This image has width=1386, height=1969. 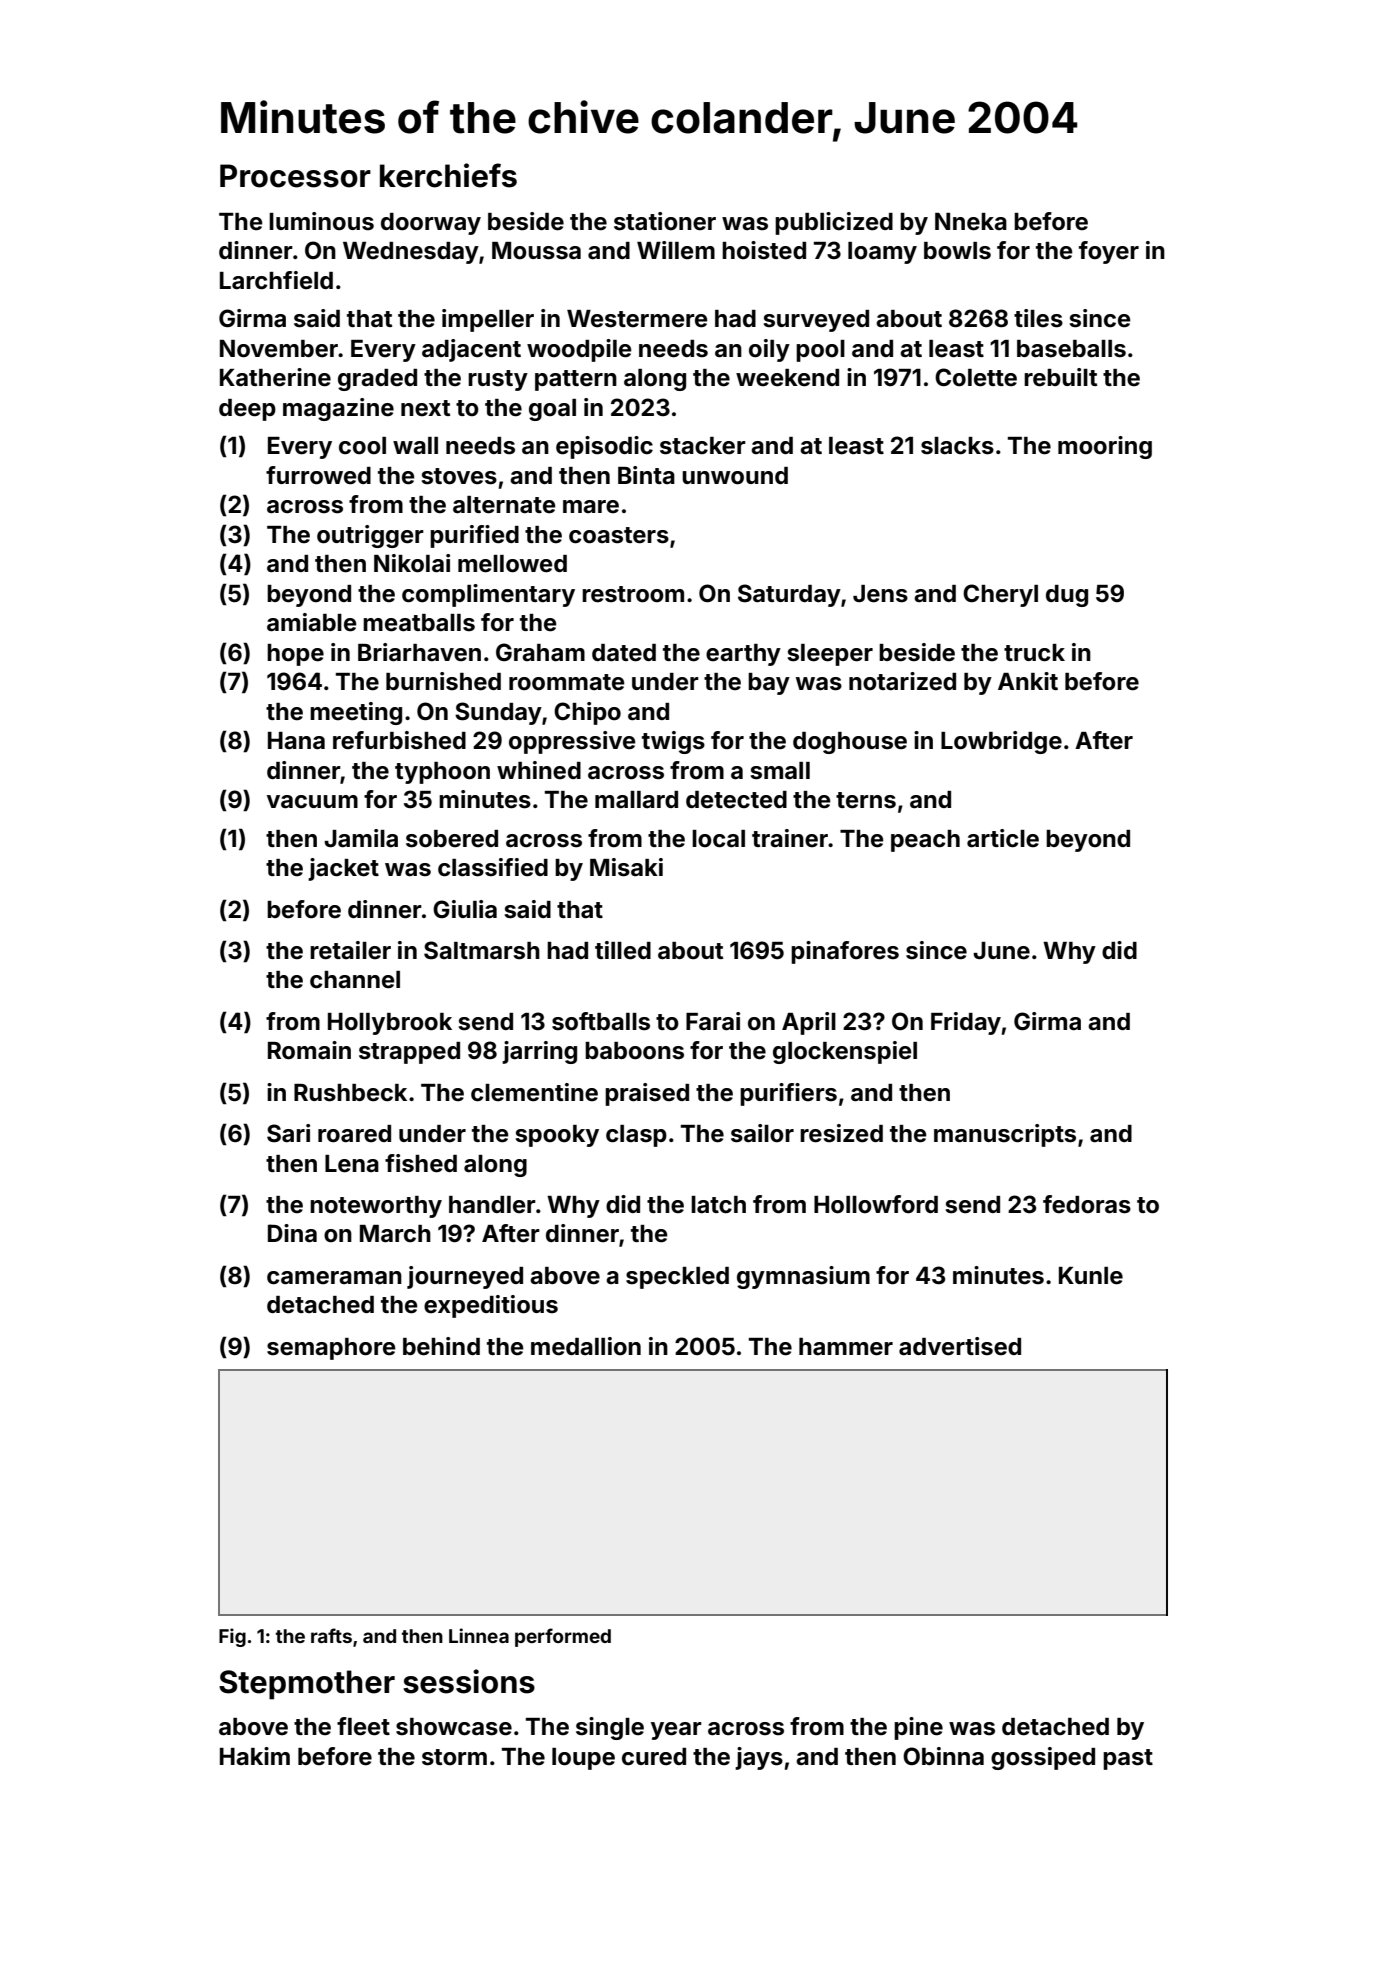 What do you see at coordinates (966, 1023) in the image?
I see `Friday` at bounding box center [966, 1023].
